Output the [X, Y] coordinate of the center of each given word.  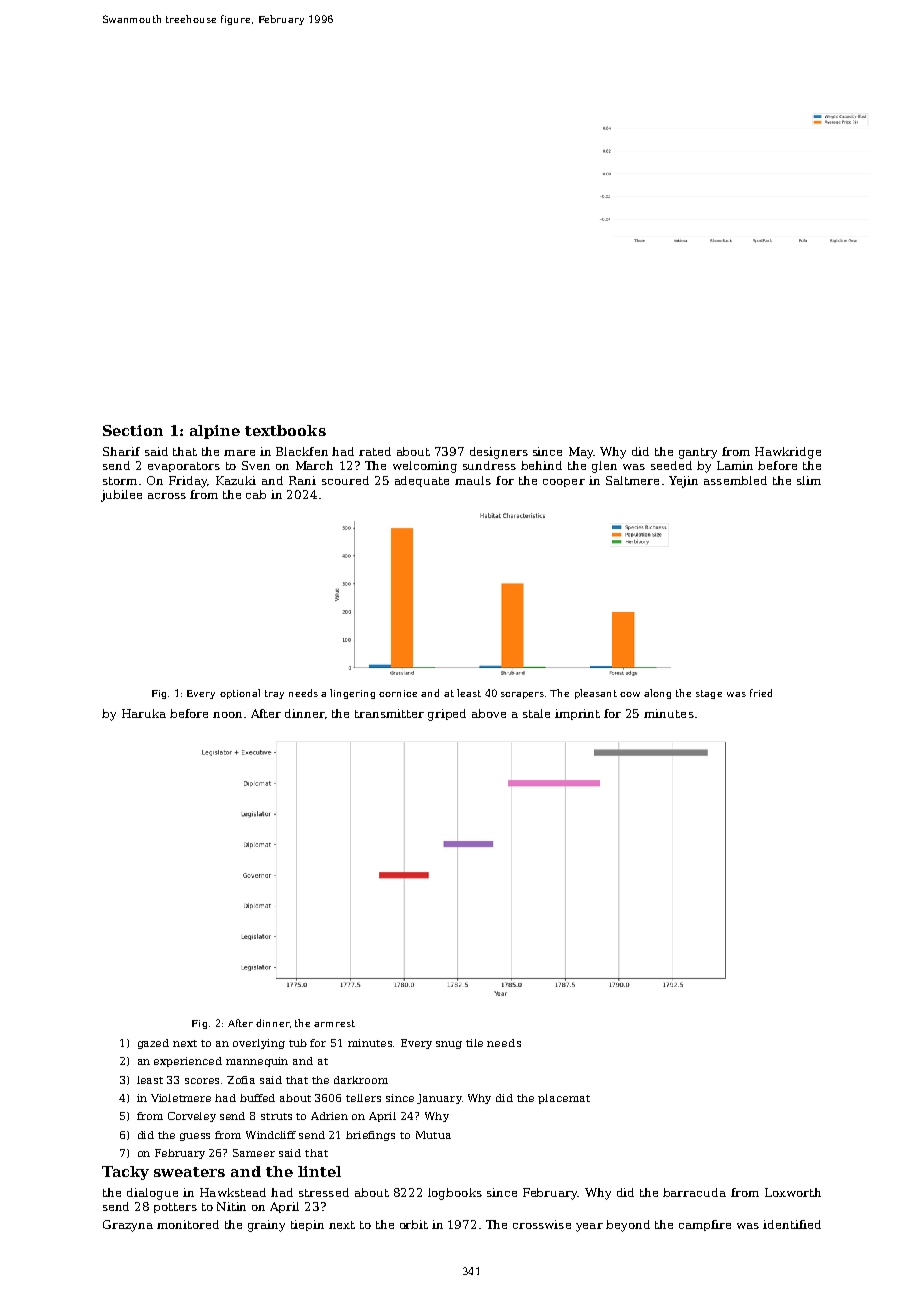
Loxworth [793, 1192]
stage [709, 694]
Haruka [144, 713]
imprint [577, 714]
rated [375, 451]
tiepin [307, 1225]
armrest [334, 1023]
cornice [398, 693]
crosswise [542, 1224]
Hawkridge [788, 453]
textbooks [285, 430]
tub [298, 1043]
